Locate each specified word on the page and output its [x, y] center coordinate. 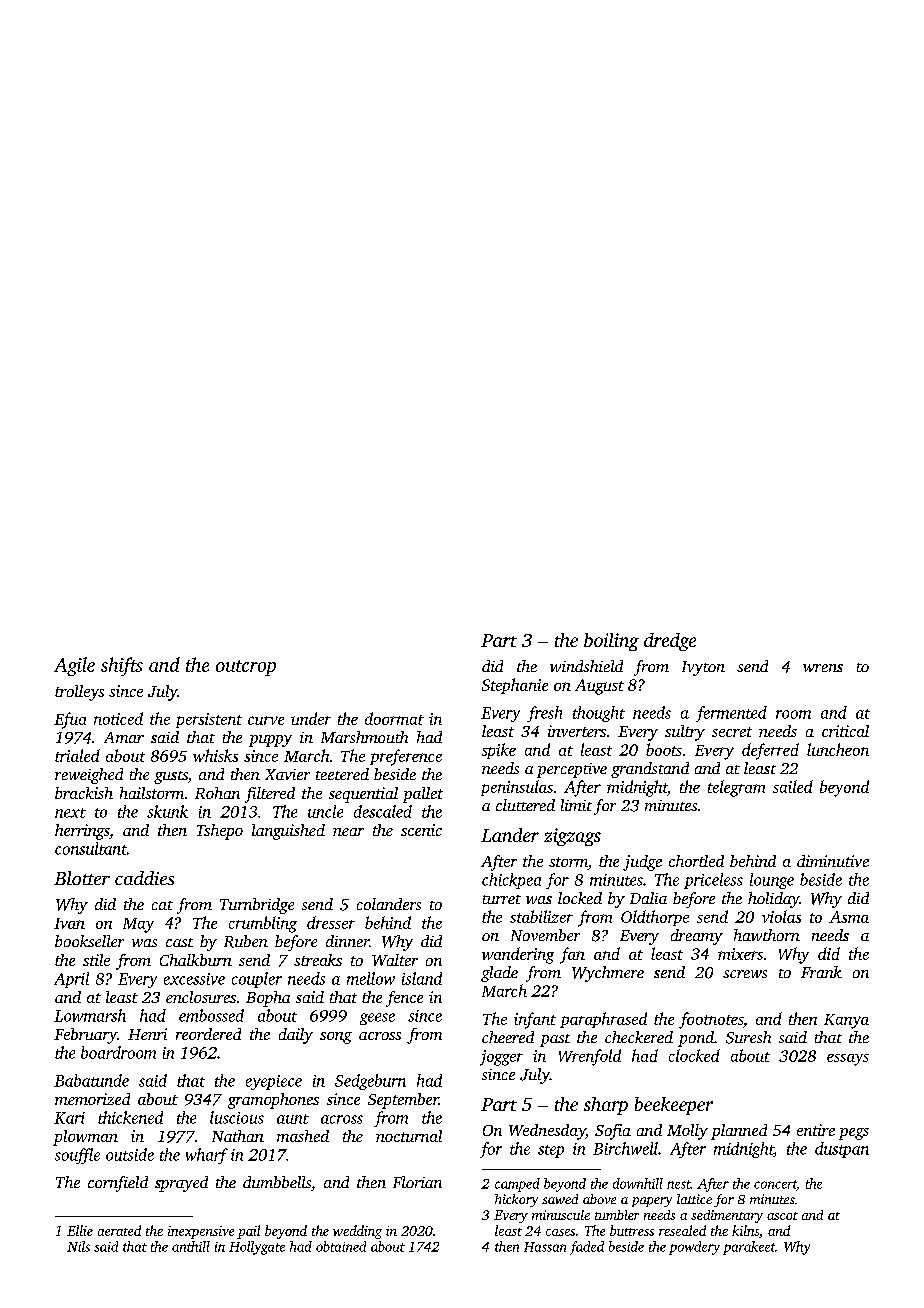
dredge [670, 642]
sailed [793, 786]
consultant [91, 848]
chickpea [511, 881]
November [545, 935]
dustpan [842, 1150]
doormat [394, 718]
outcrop [246, 668]
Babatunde [91, 1080]
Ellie [80, 1230]
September [403, 1101]
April [71, 980]
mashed [303, 1136]
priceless [713, 881]
